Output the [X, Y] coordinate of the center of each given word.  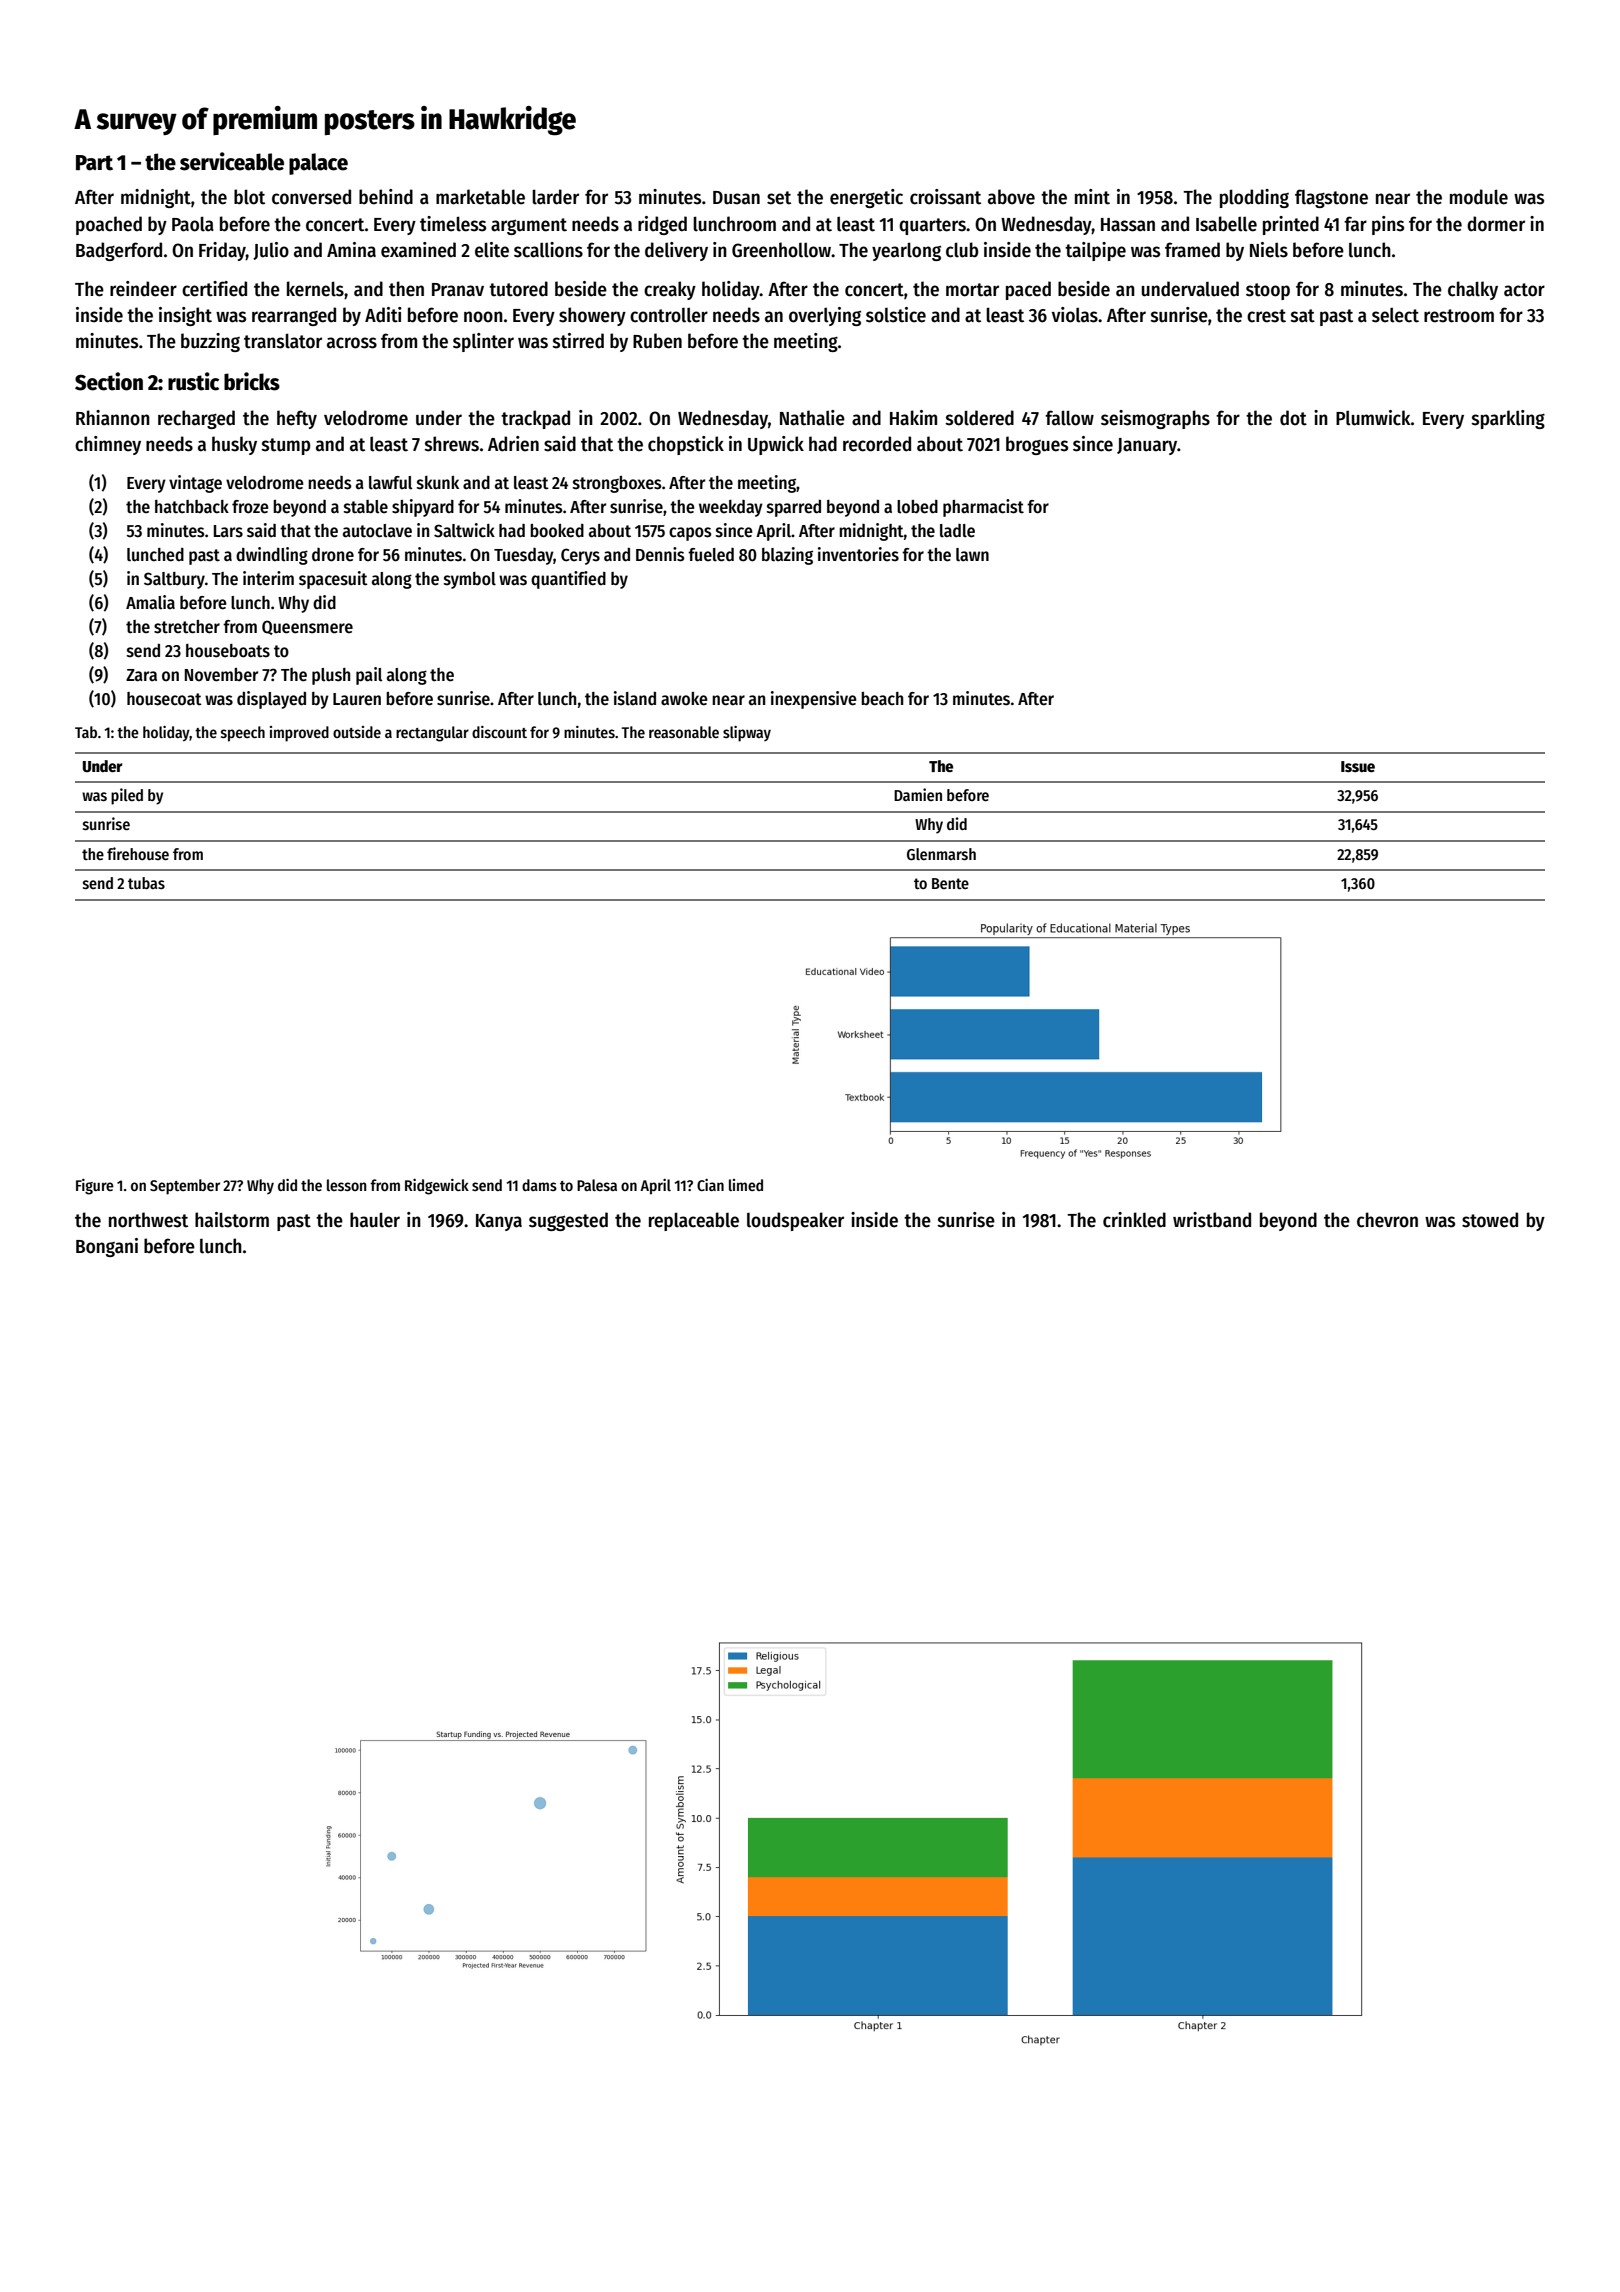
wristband [1212, 1220]
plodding [1254, 198]
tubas [146, 883]
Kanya [499, 1222]
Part [94, 163]
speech [243, 734]
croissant [945, 197]
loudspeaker [795, 1221]
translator [283, 341]
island [635, 698]
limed [746, 1185]
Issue [1358, 766]
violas [1075, 315]
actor [1524, 290]
